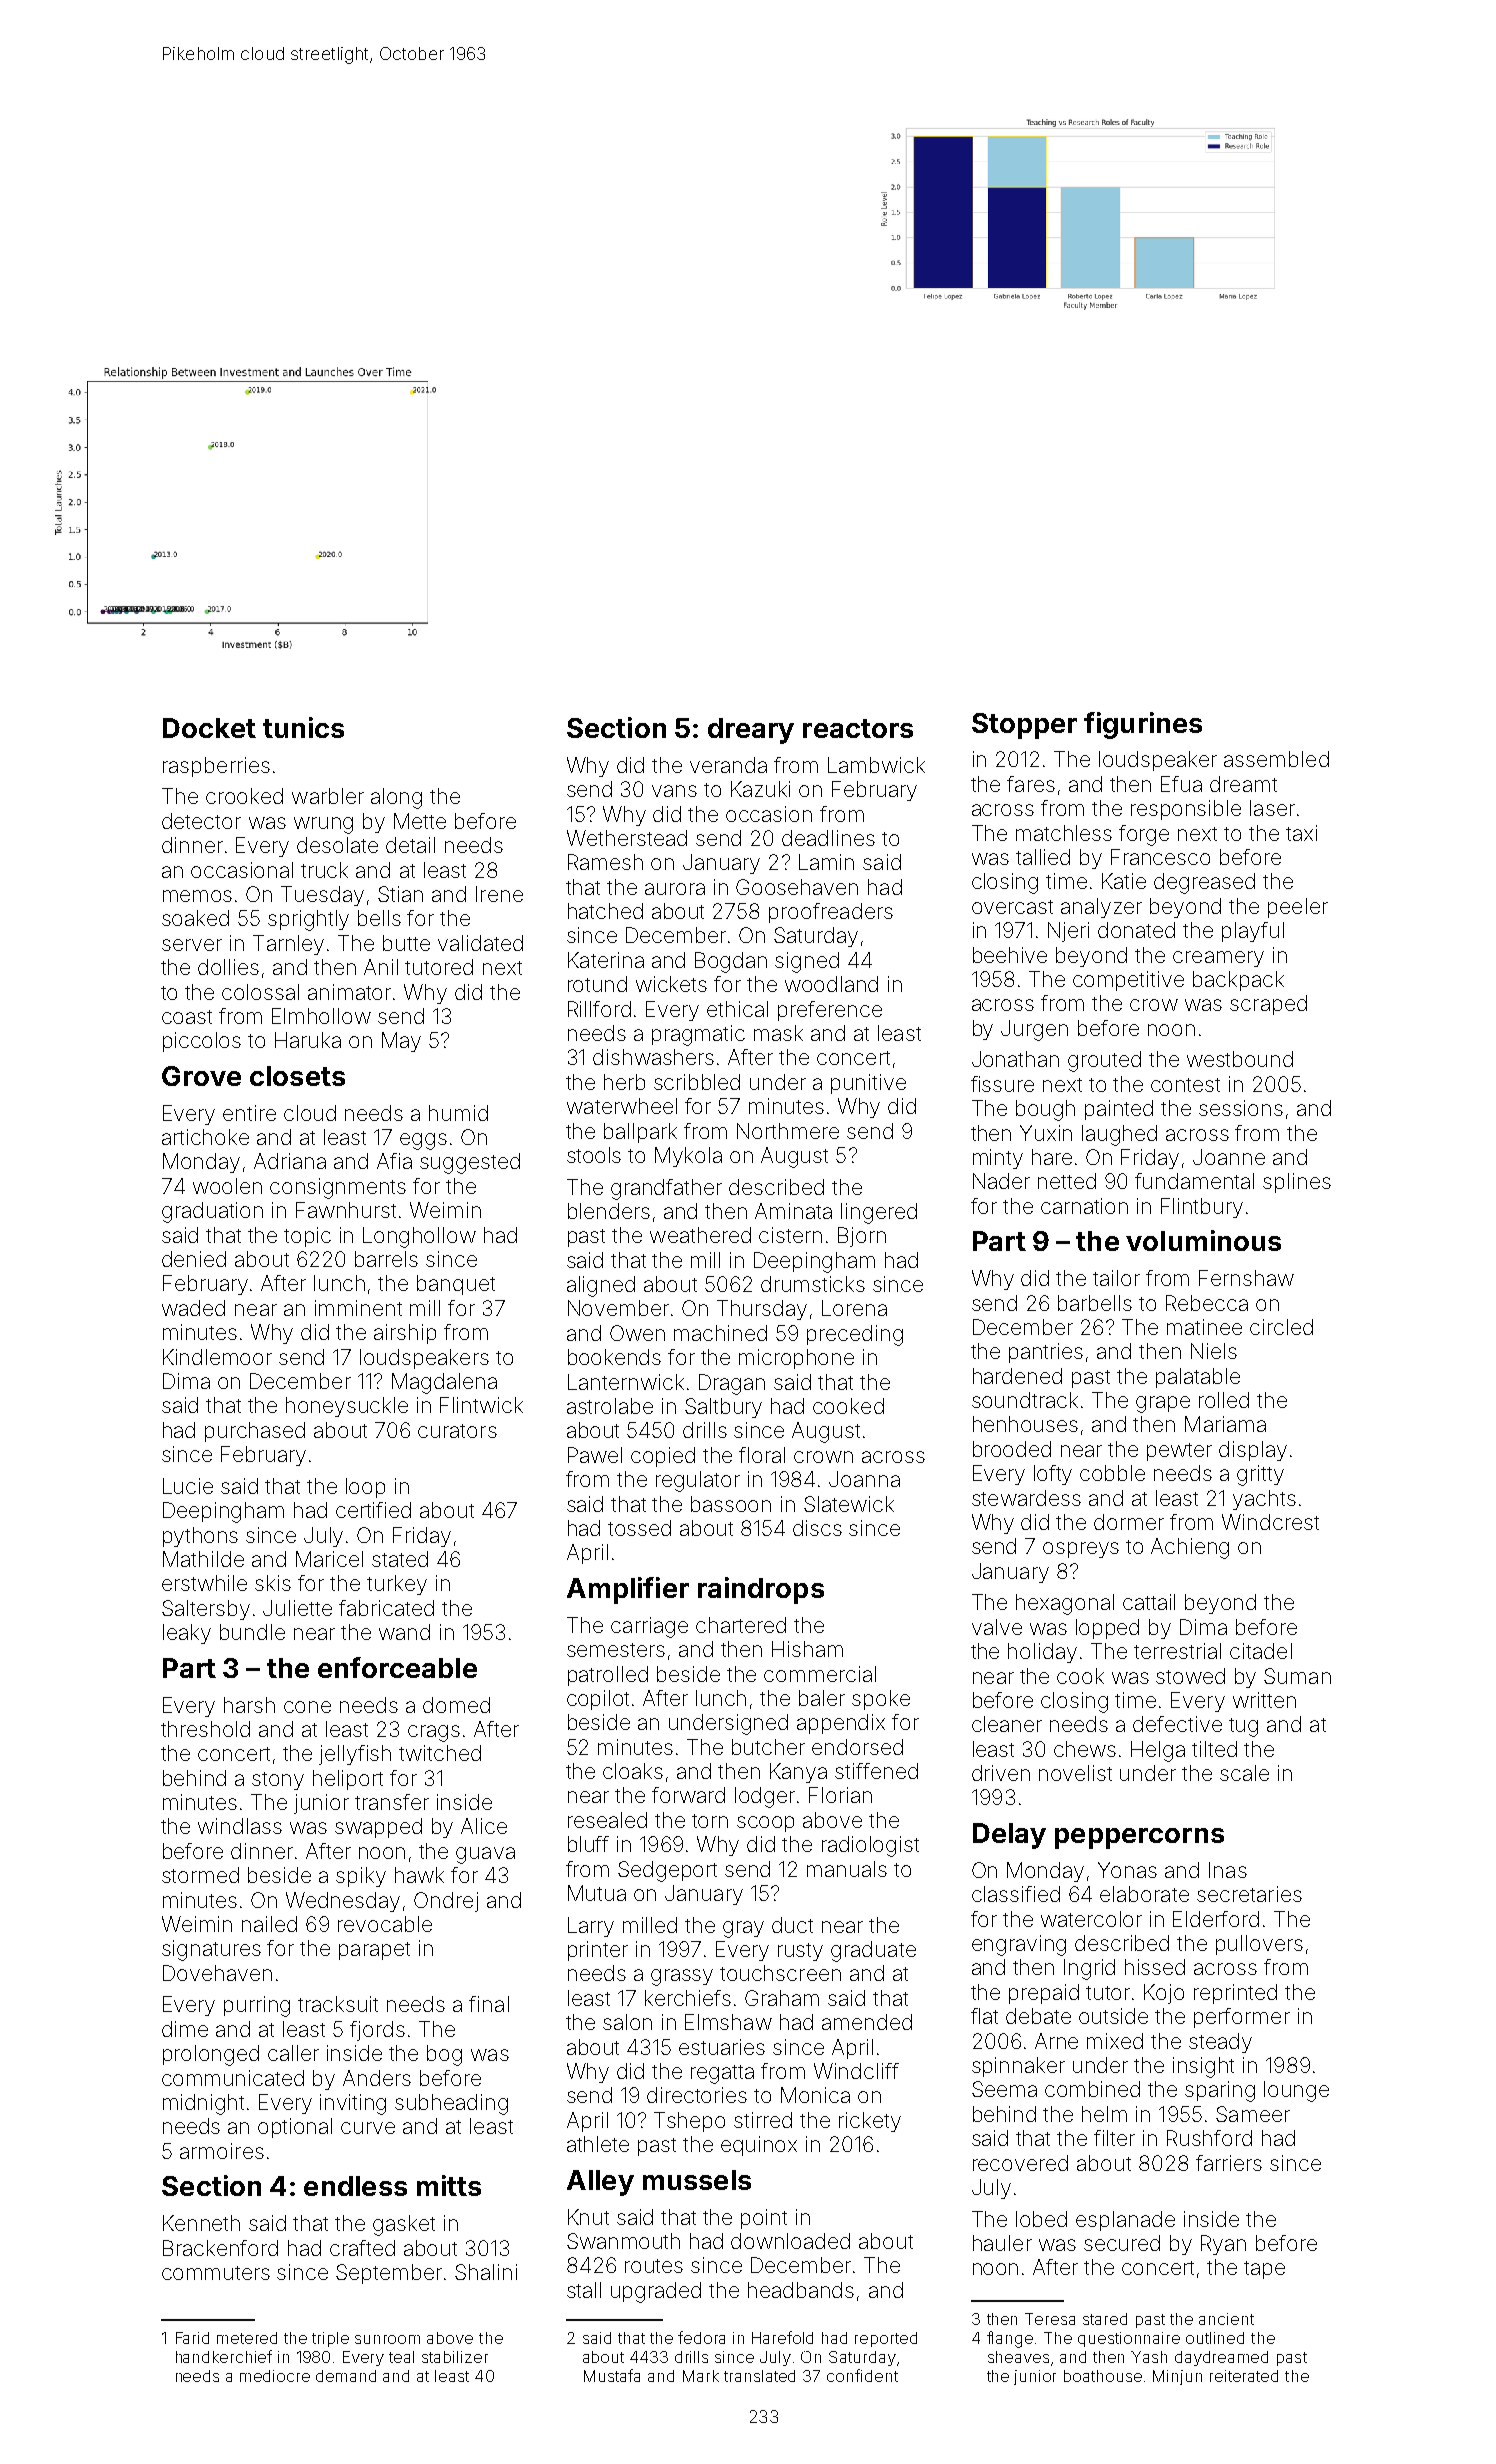  I want to click on reactors, so click(858, 728).
